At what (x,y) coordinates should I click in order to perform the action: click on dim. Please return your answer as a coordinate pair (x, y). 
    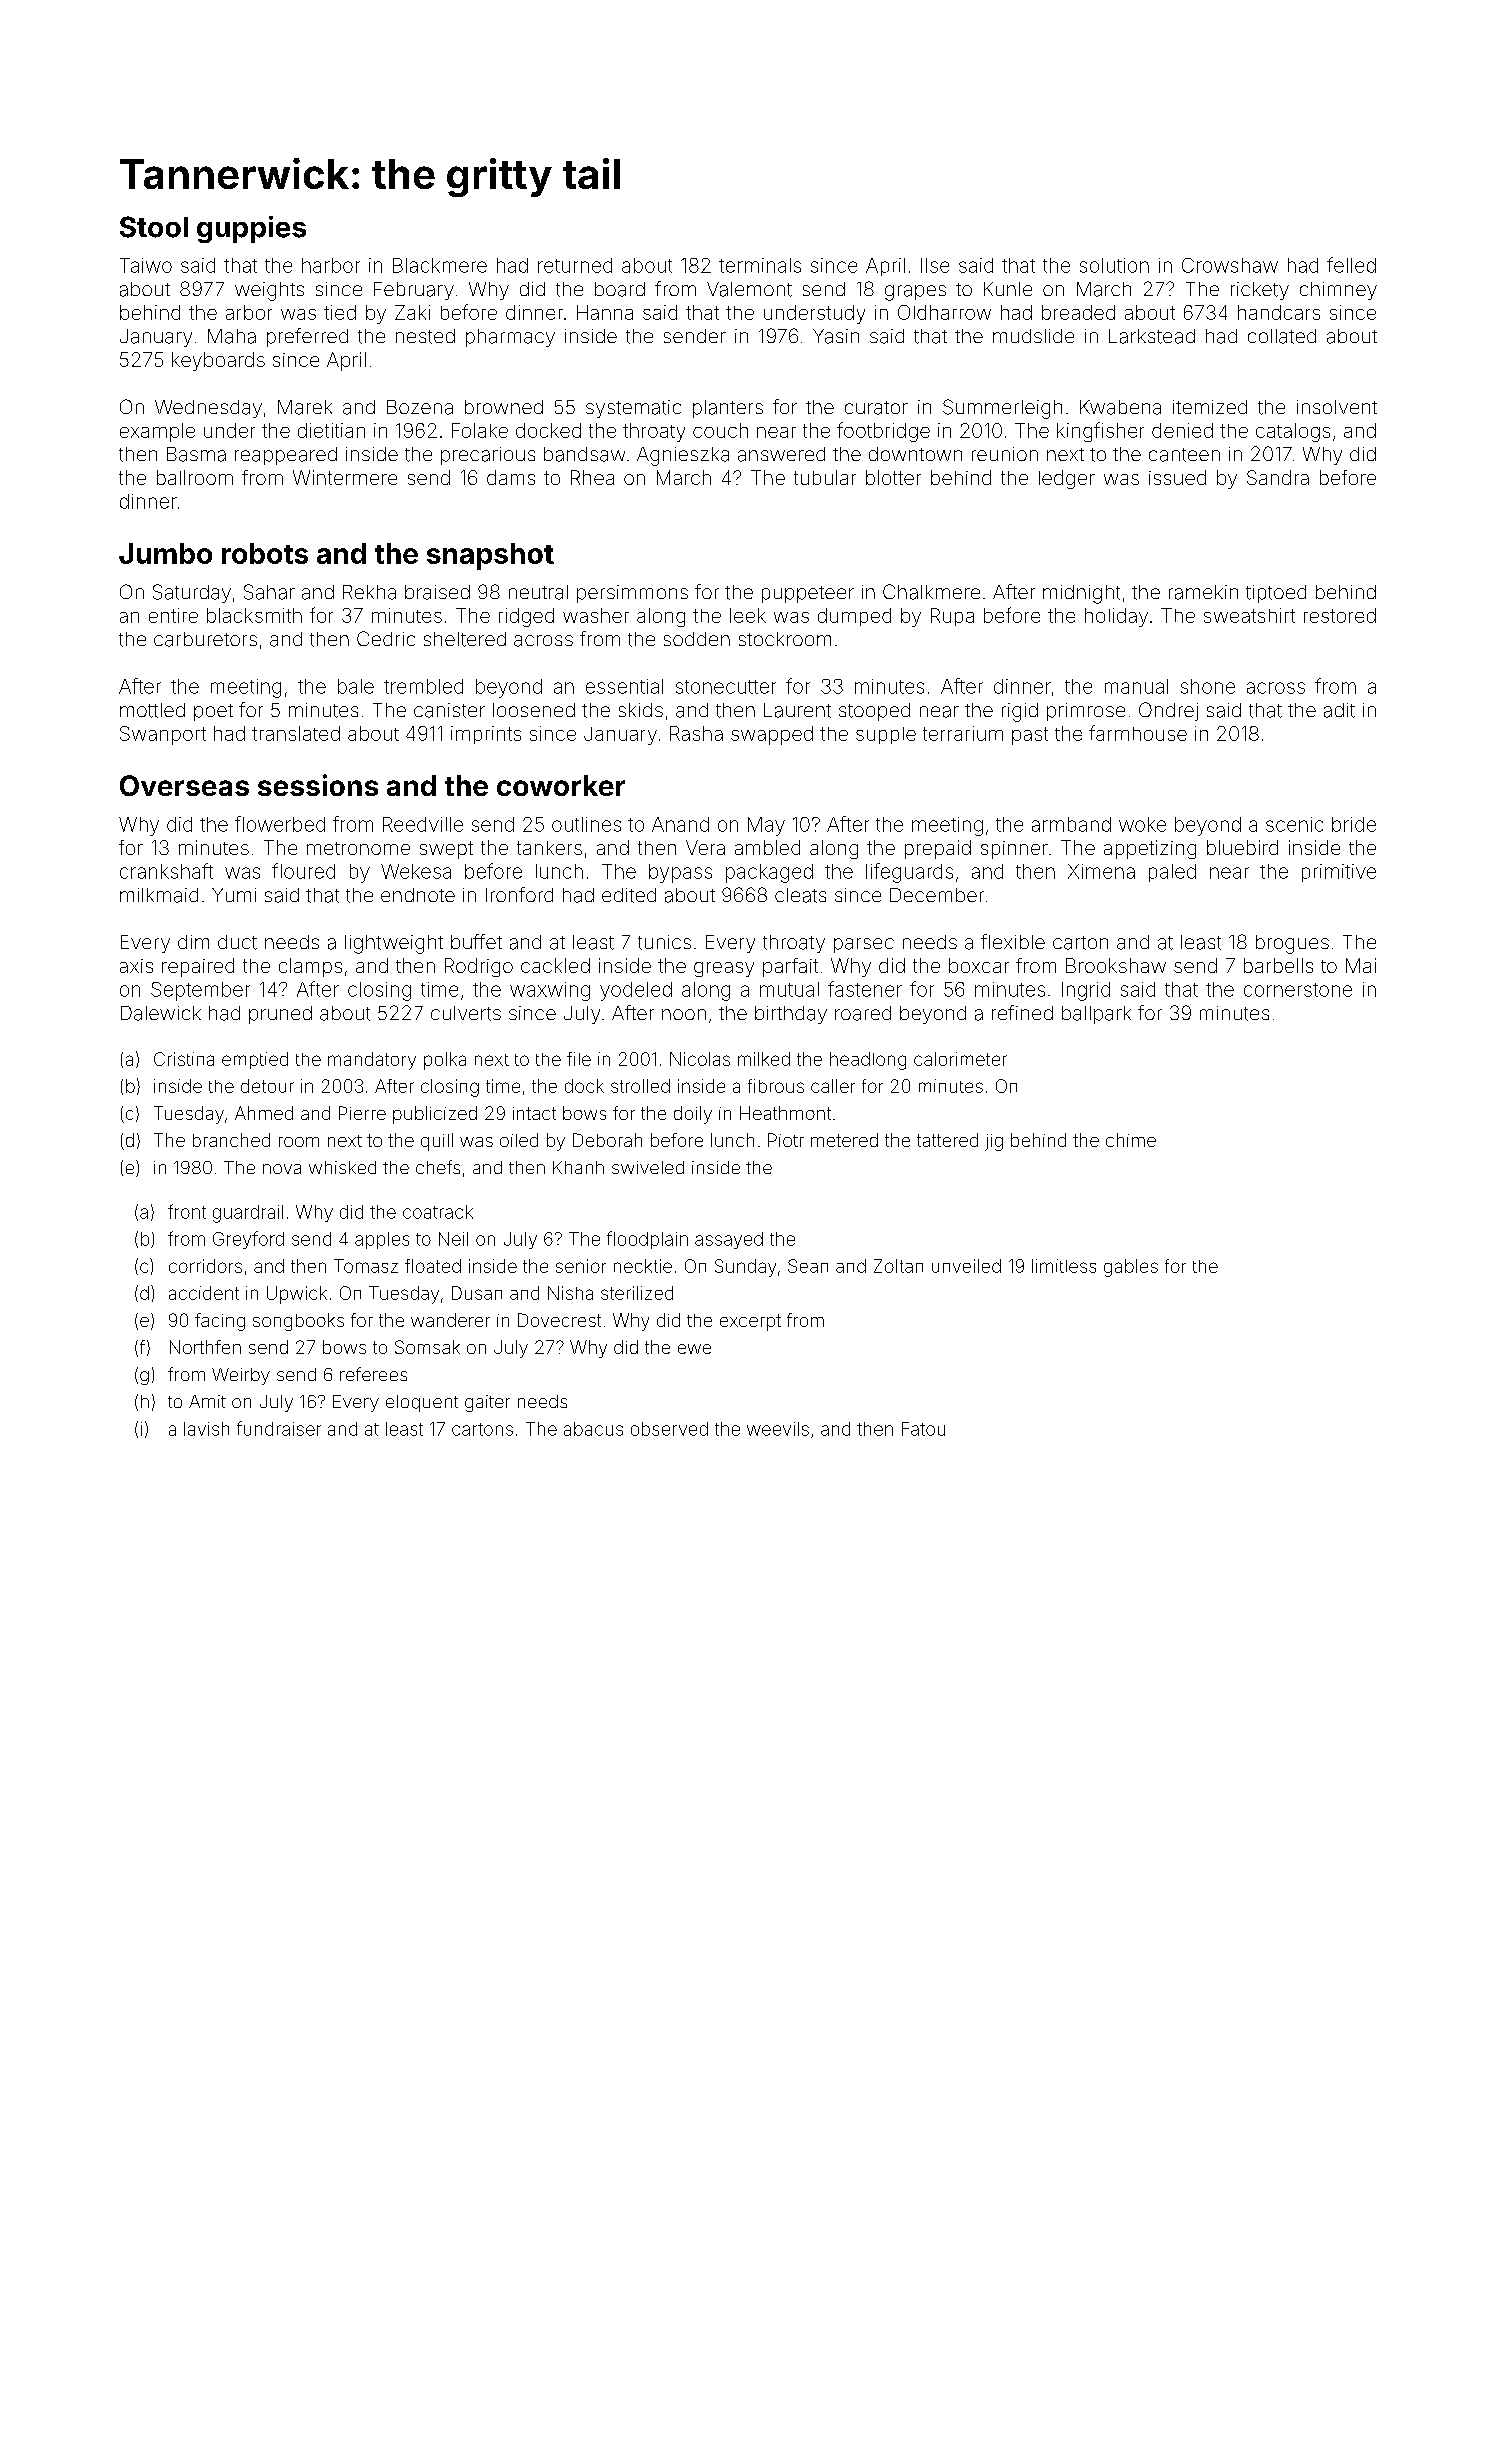
    Looking at the image, I should click on (193, 942).
